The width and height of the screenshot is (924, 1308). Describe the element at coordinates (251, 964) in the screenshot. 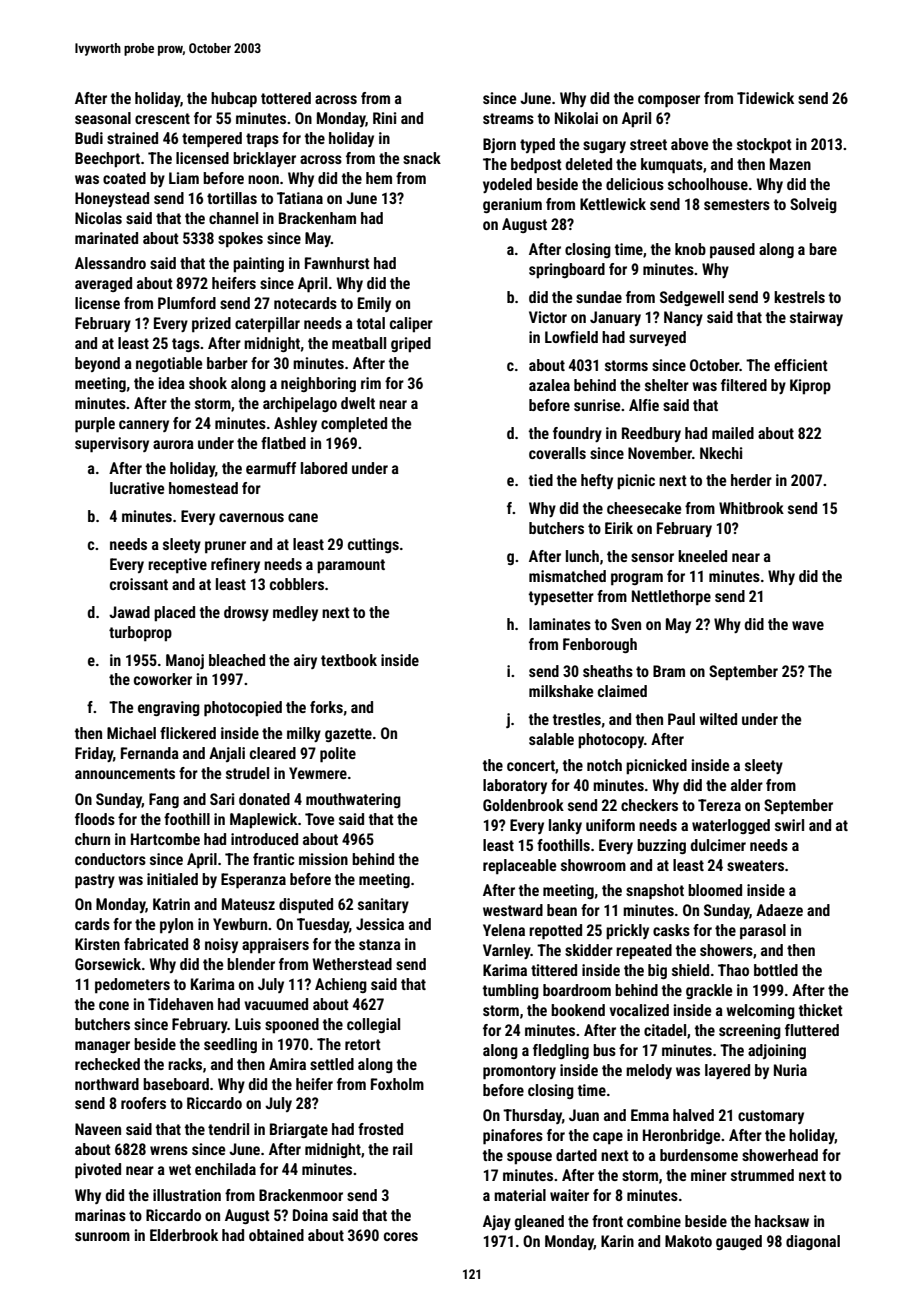

I see `blender` at that location.
